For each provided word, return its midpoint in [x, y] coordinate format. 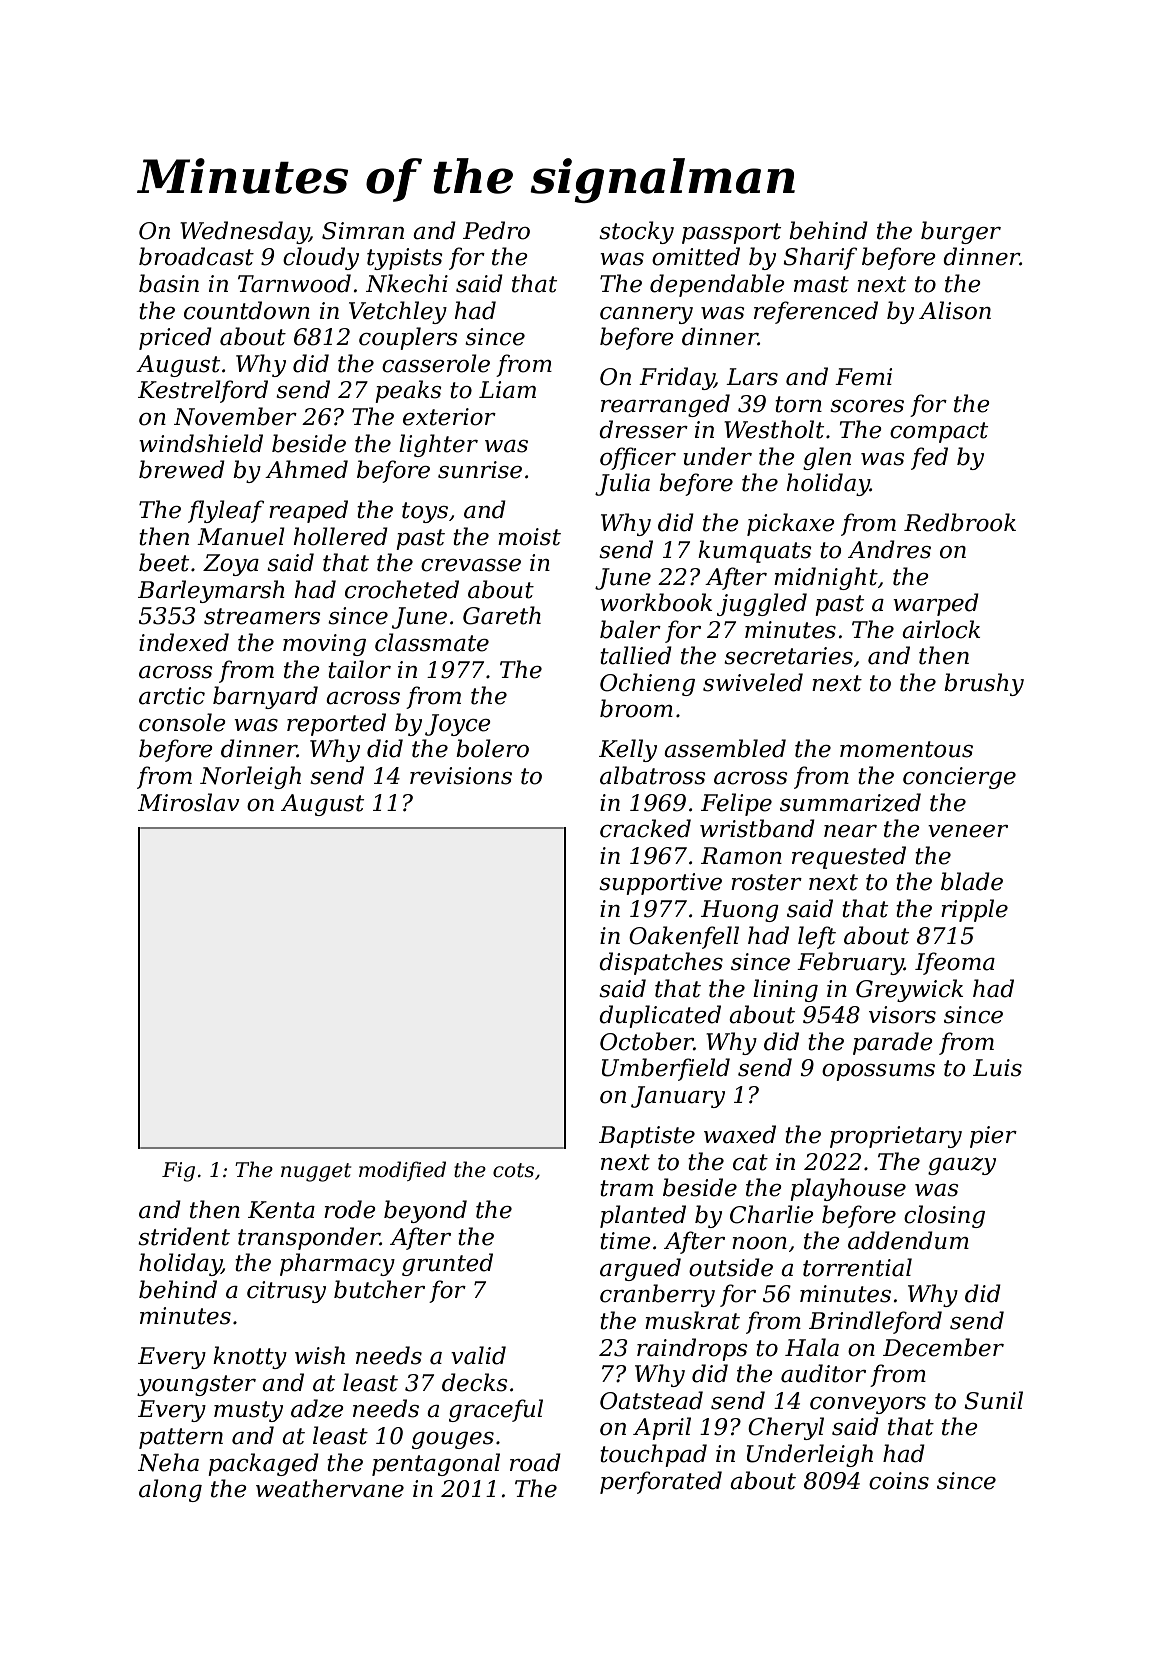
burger [961, 232]
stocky [636, 232]
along [170, 1490]
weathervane [330, 1488]
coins [899, 1481]
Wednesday [244, 232]
